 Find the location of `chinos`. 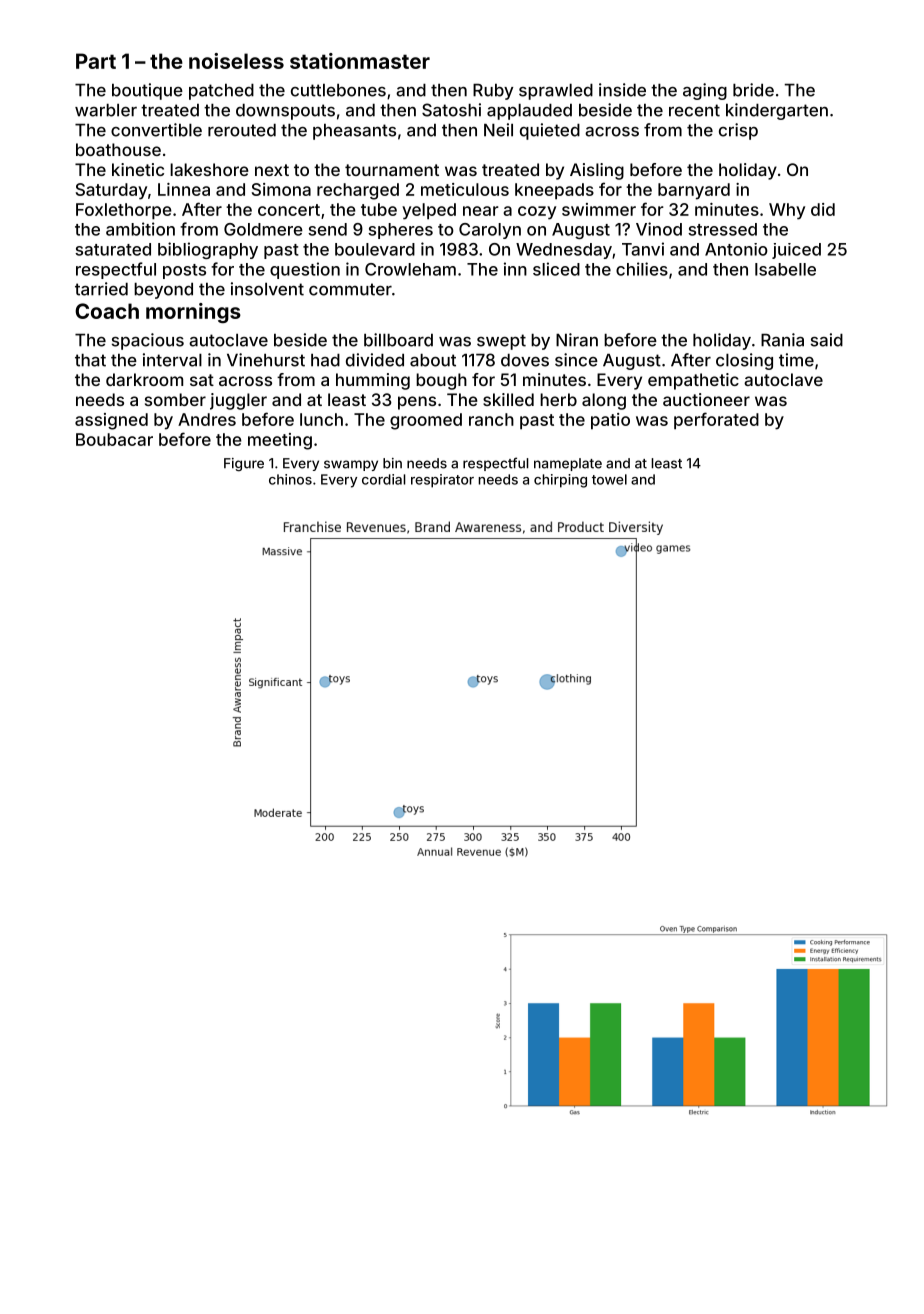

chinos is located at coordinates (290, 479).
